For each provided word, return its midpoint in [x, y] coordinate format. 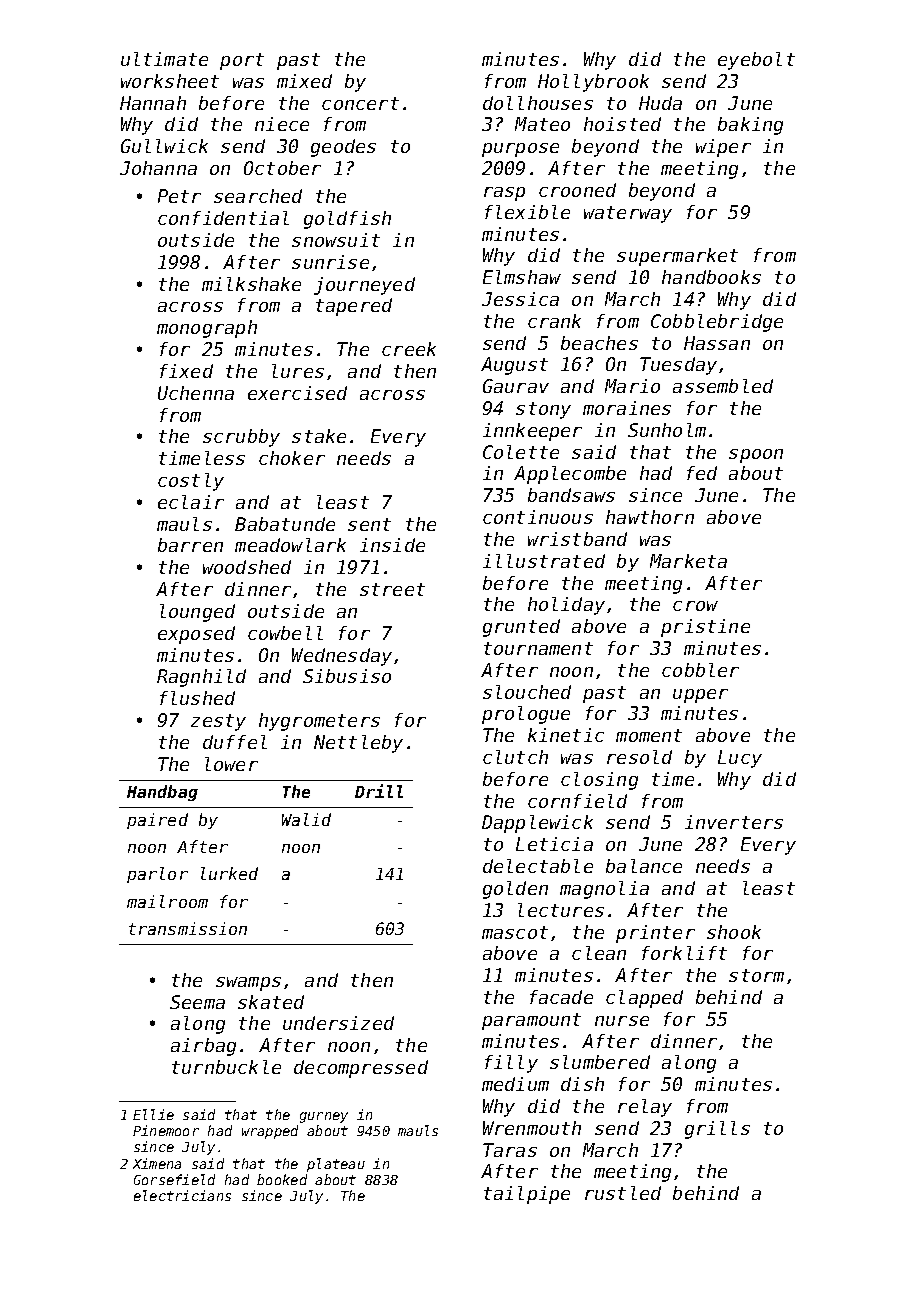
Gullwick [164, 146]
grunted [521, 628]
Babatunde [285, 524]
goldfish [347, 220]
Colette [521, 452]
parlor [157, 875]
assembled [723, 386]
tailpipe [527, 1195]
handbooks [711, 277]
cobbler [700, 670]
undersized [338, 1023]
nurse [622, 1021]
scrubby [241, 438]
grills [717, 1130]
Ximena [157, 1163]
